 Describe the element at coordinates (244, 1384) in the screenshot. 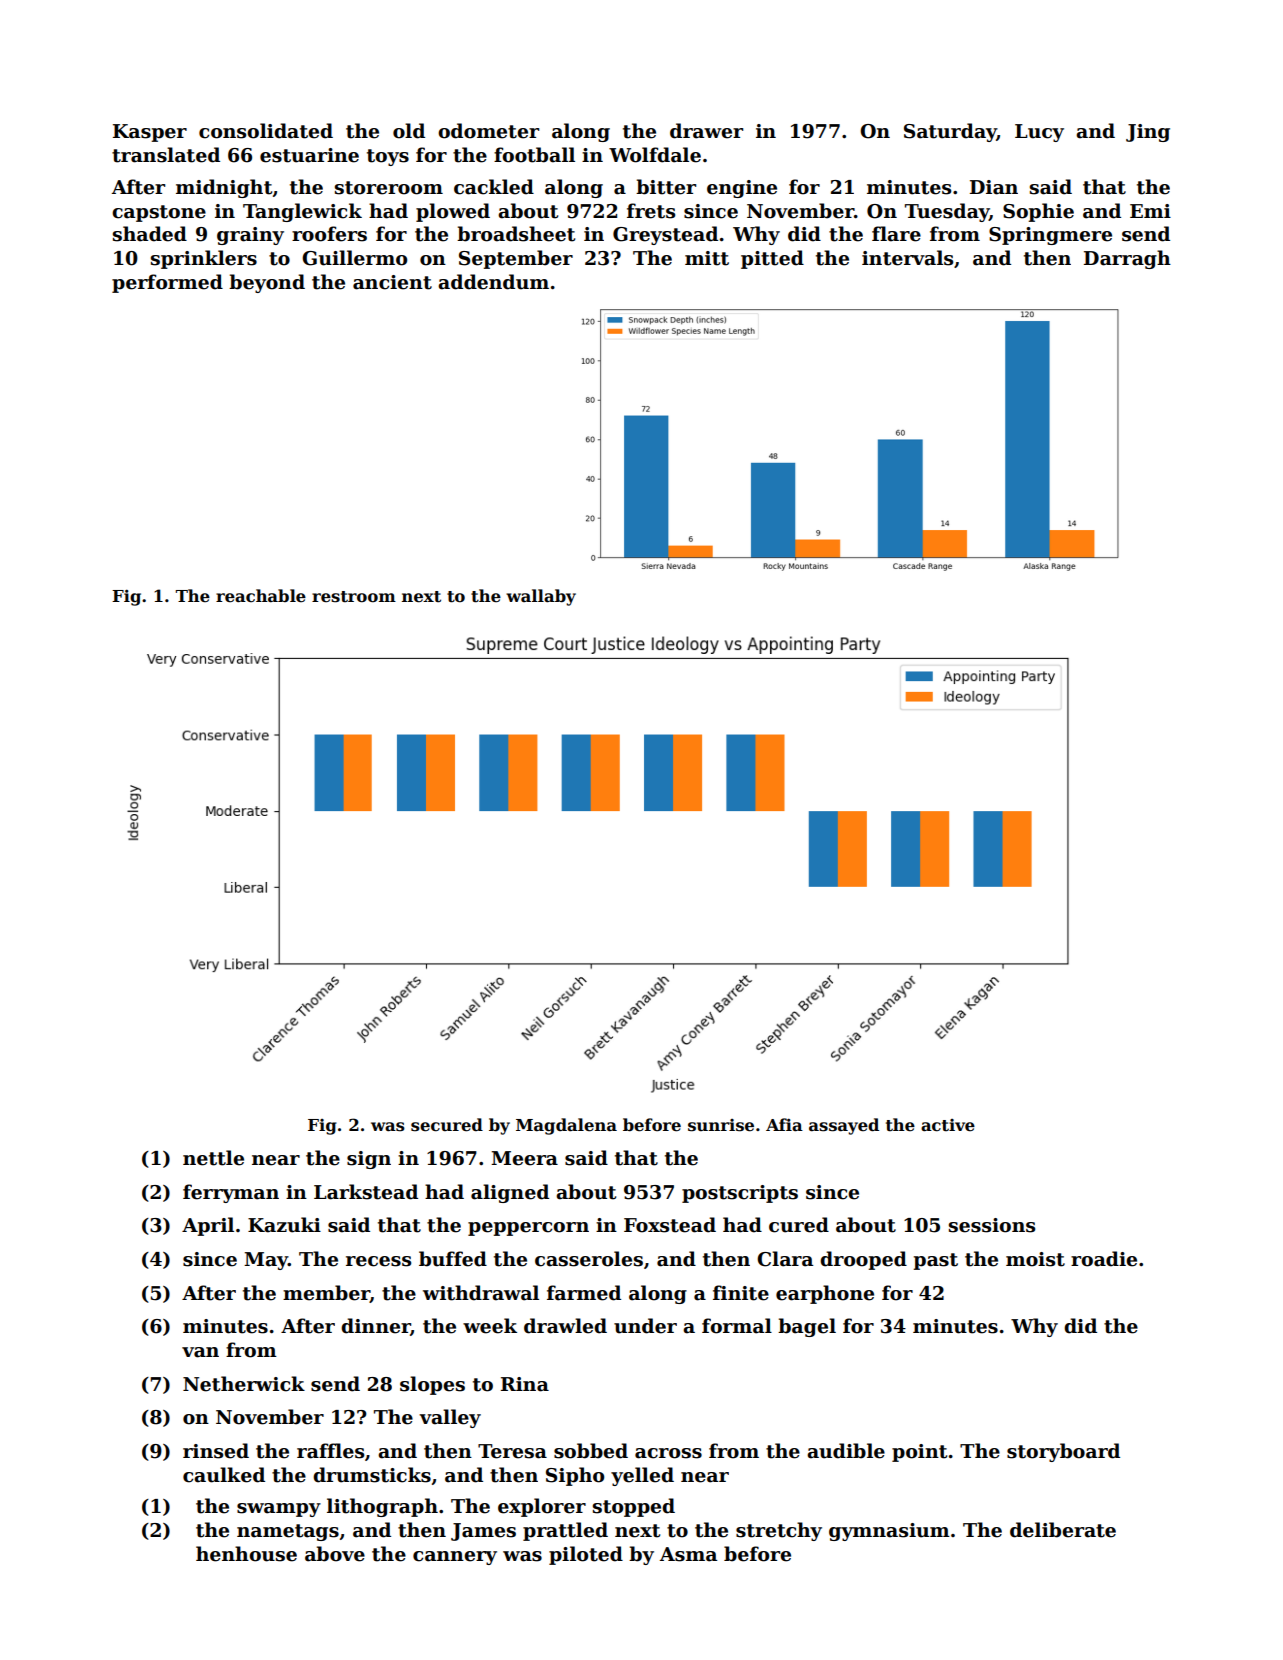

I see `Netherwick` at that location.
